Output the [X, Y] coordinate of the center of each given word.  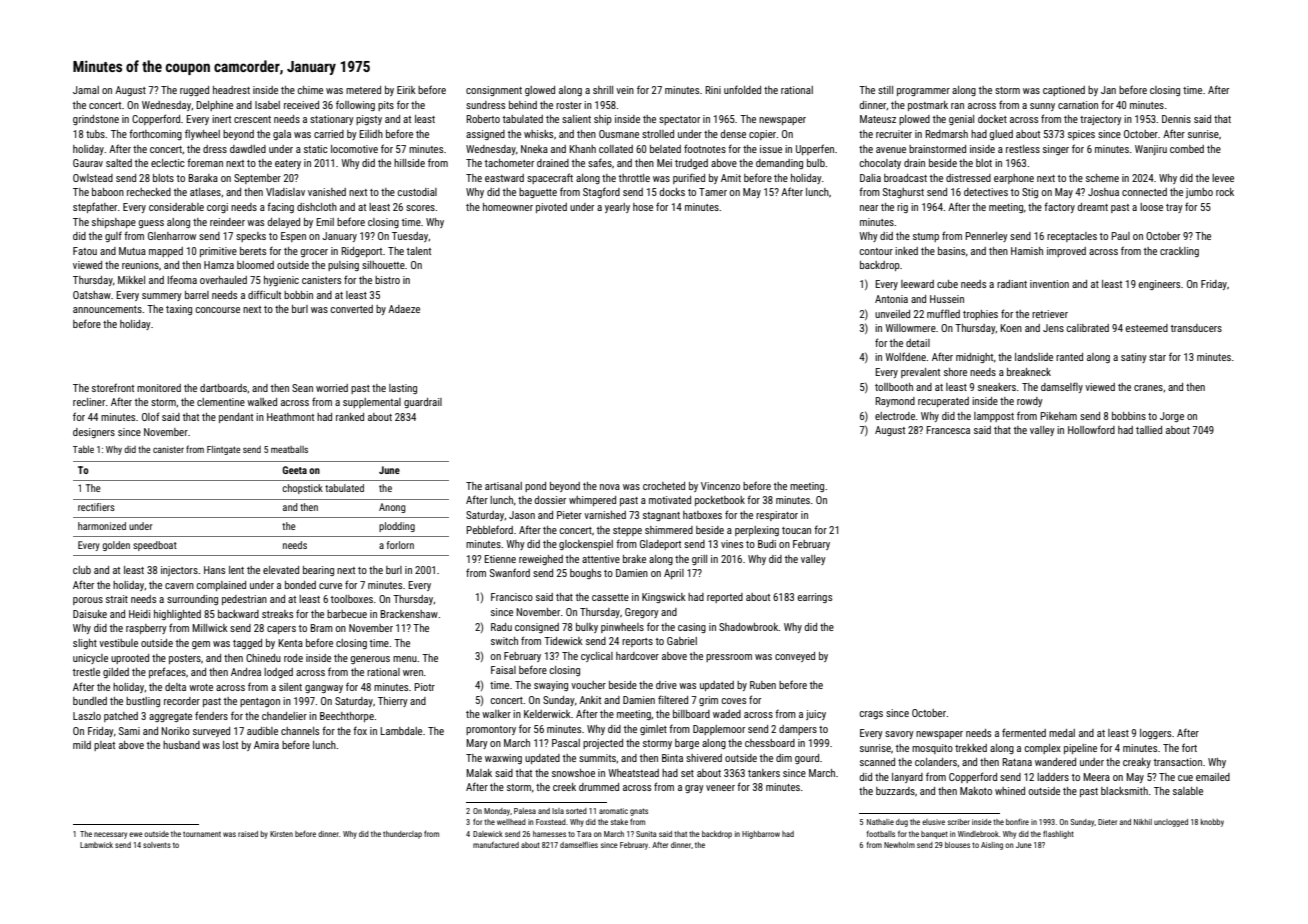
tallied [1149, 430]
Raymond [895, 402]
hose [643, 207]
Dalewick [488, 834]
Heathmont [290, 417]
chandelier [284, 716]
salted [119, 163]
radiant [1012, 284]
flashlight [1058, 835]
